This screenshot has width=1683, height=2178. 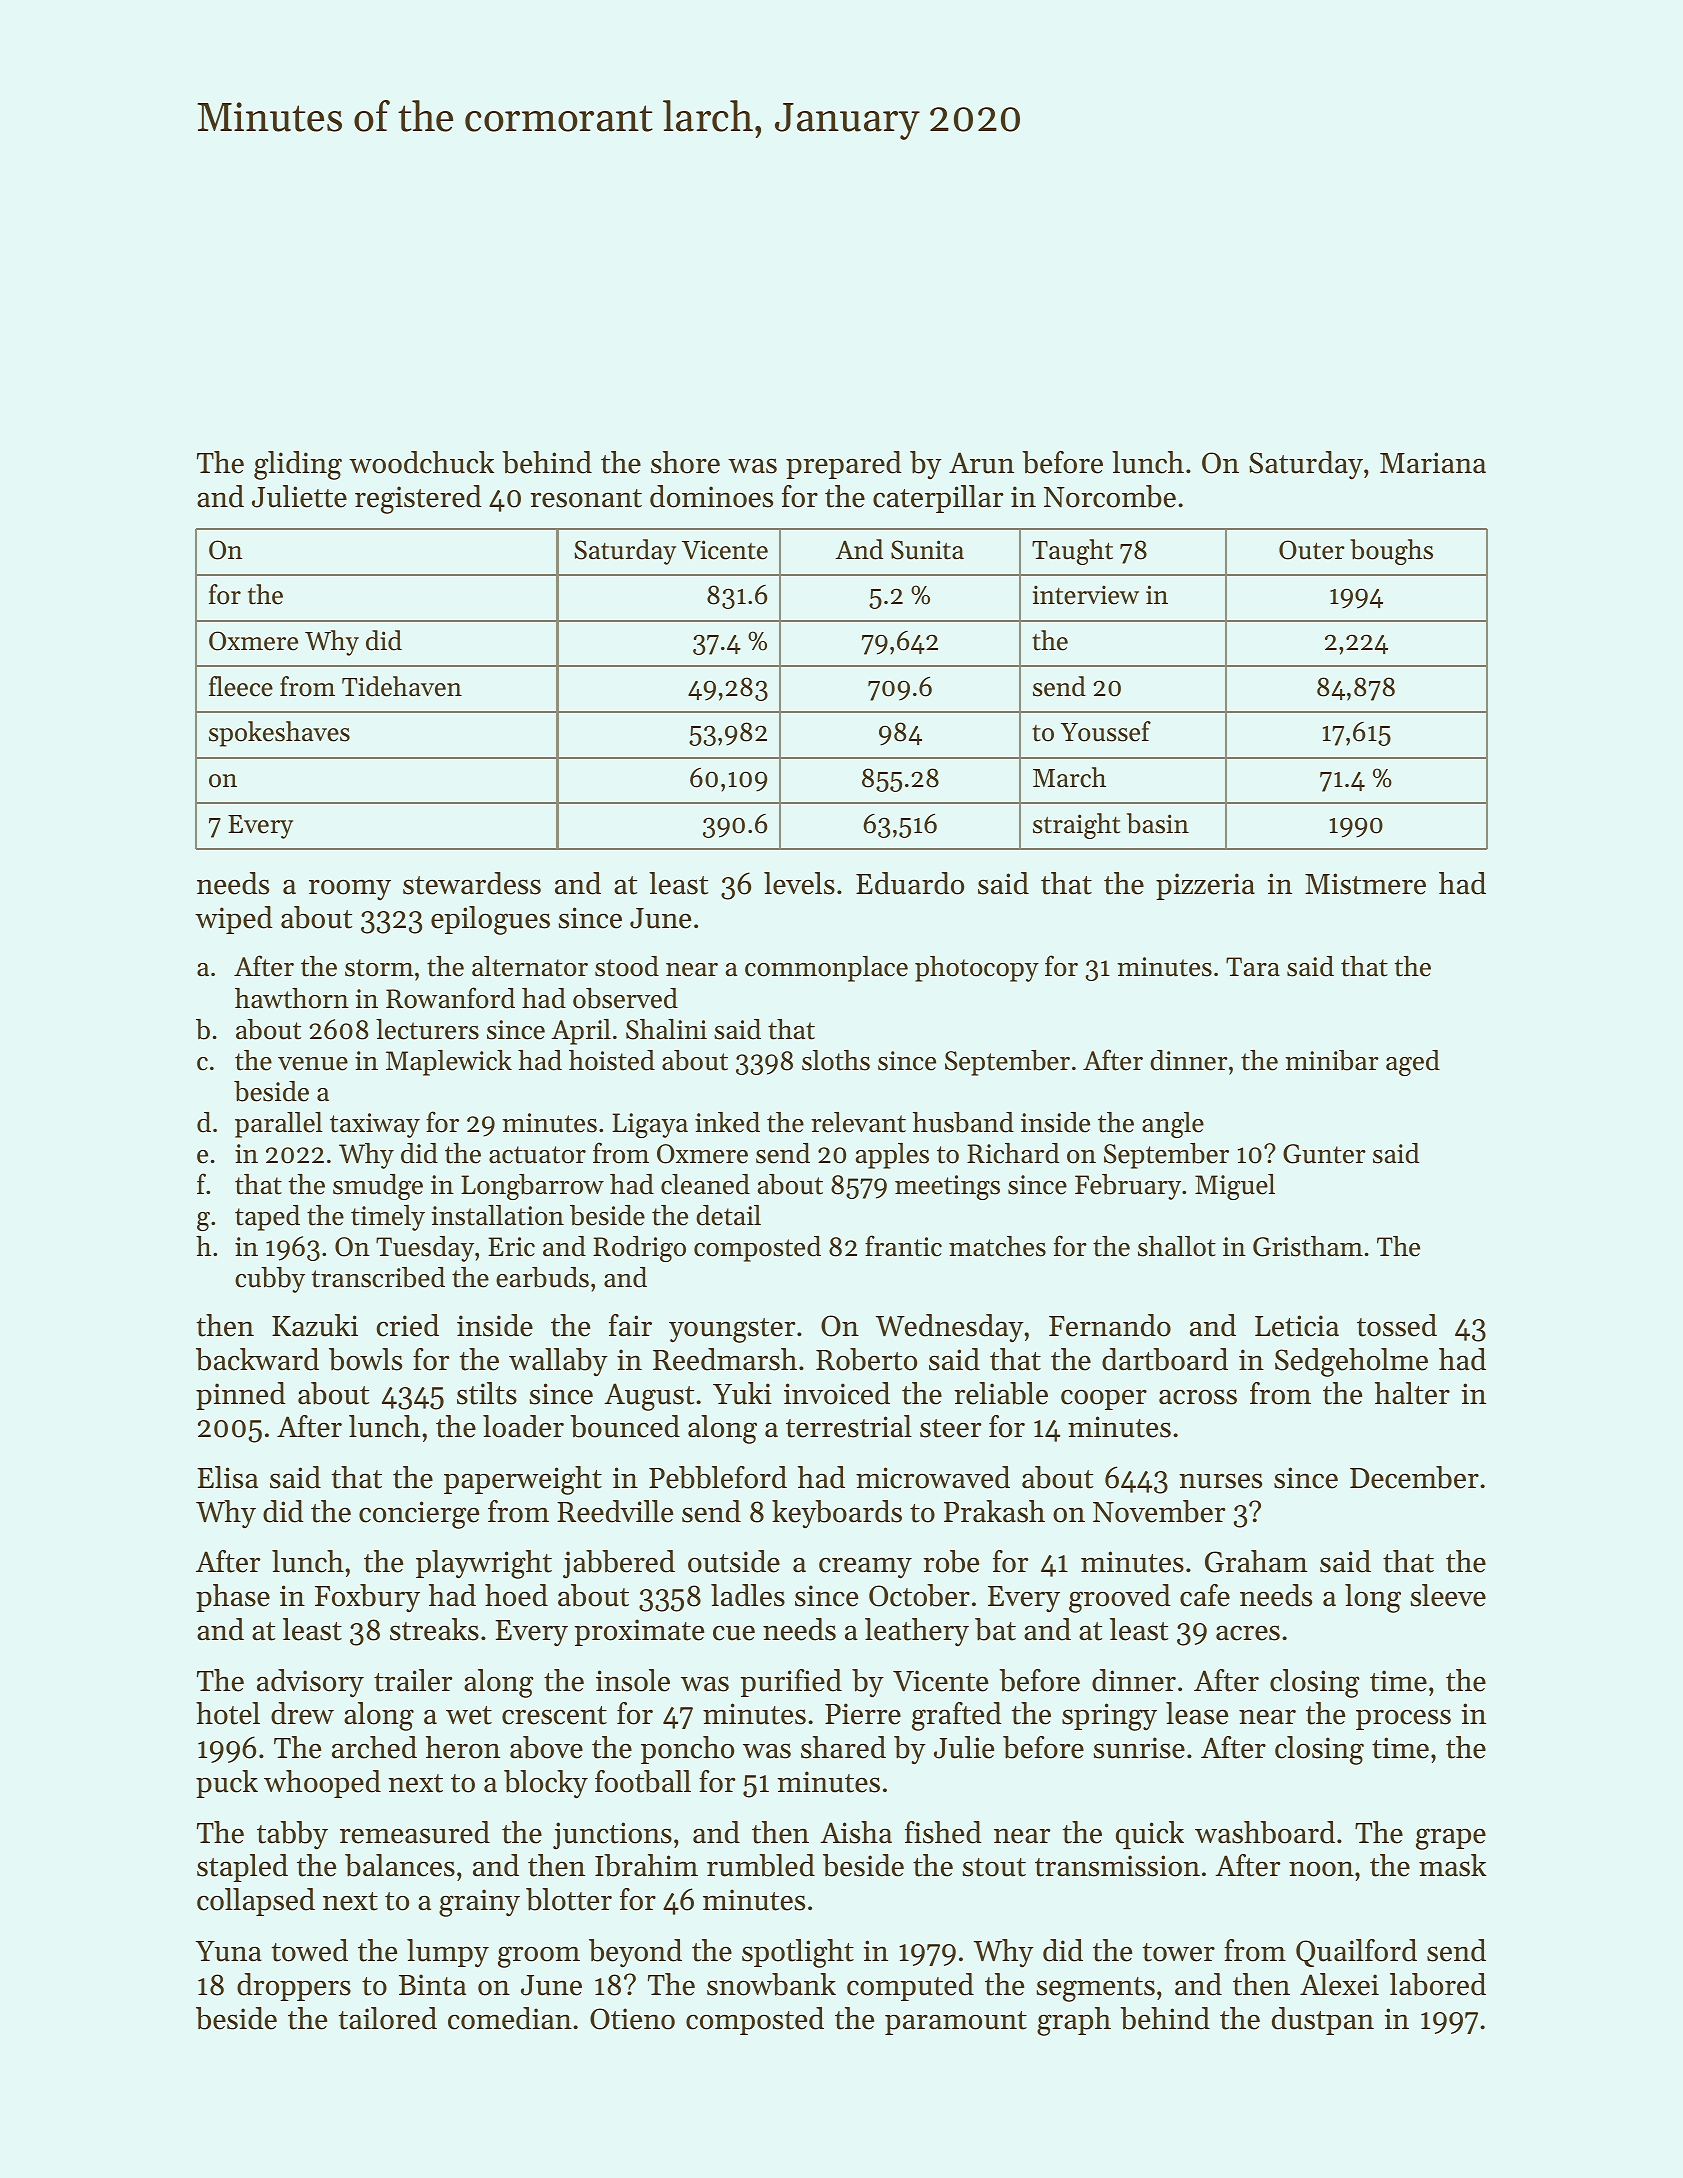 I want to click on stapled, so click(x=242, y=1868).
